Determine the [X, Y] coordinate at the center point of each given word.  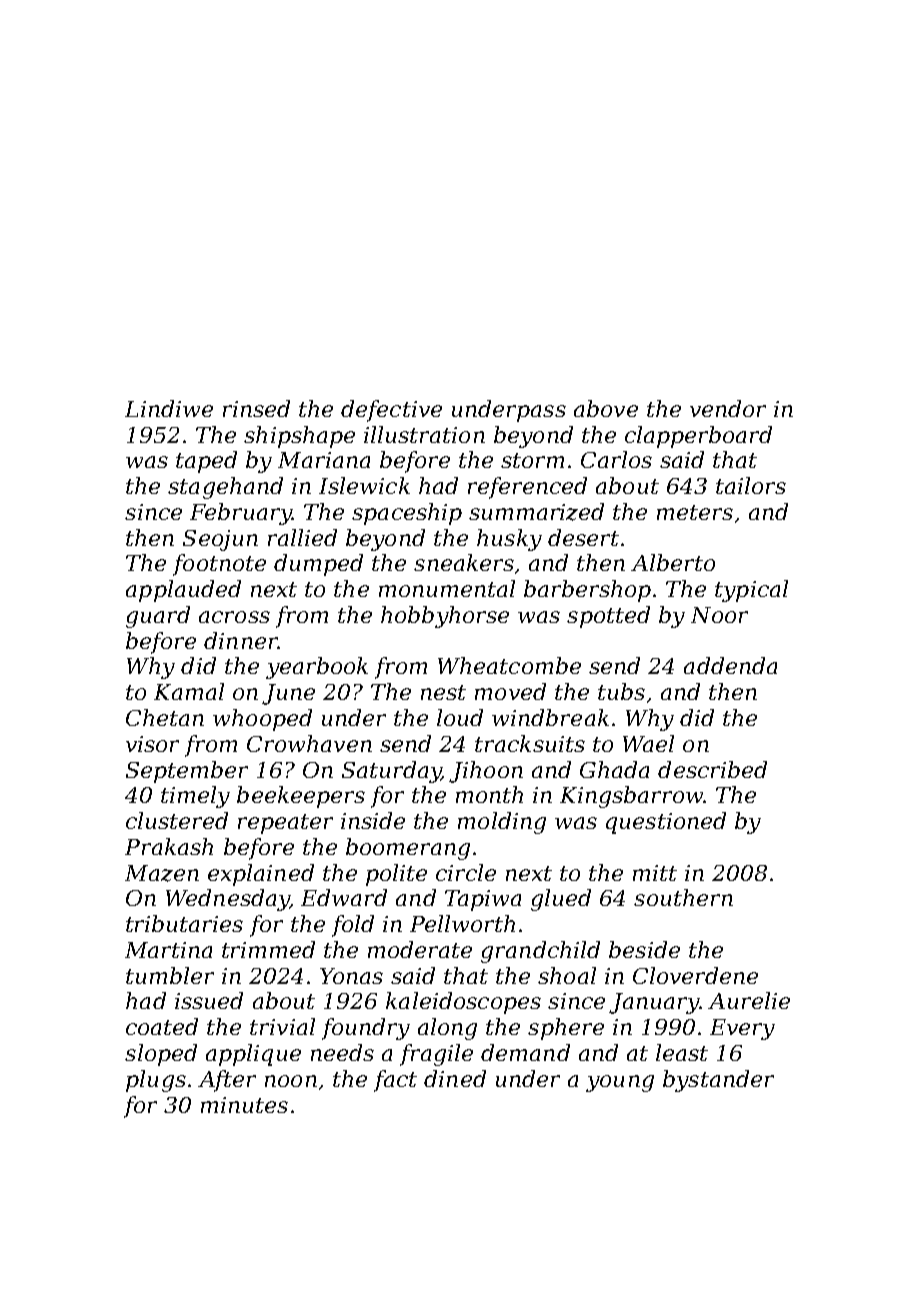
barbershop [587, 591]
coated [162, 1026]
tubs [621, 691]
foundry [366, 1029]
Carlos [616, 459]
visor [152, 744]
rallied [302, 537]
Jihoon [486, 772]
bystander [718, 1081]
